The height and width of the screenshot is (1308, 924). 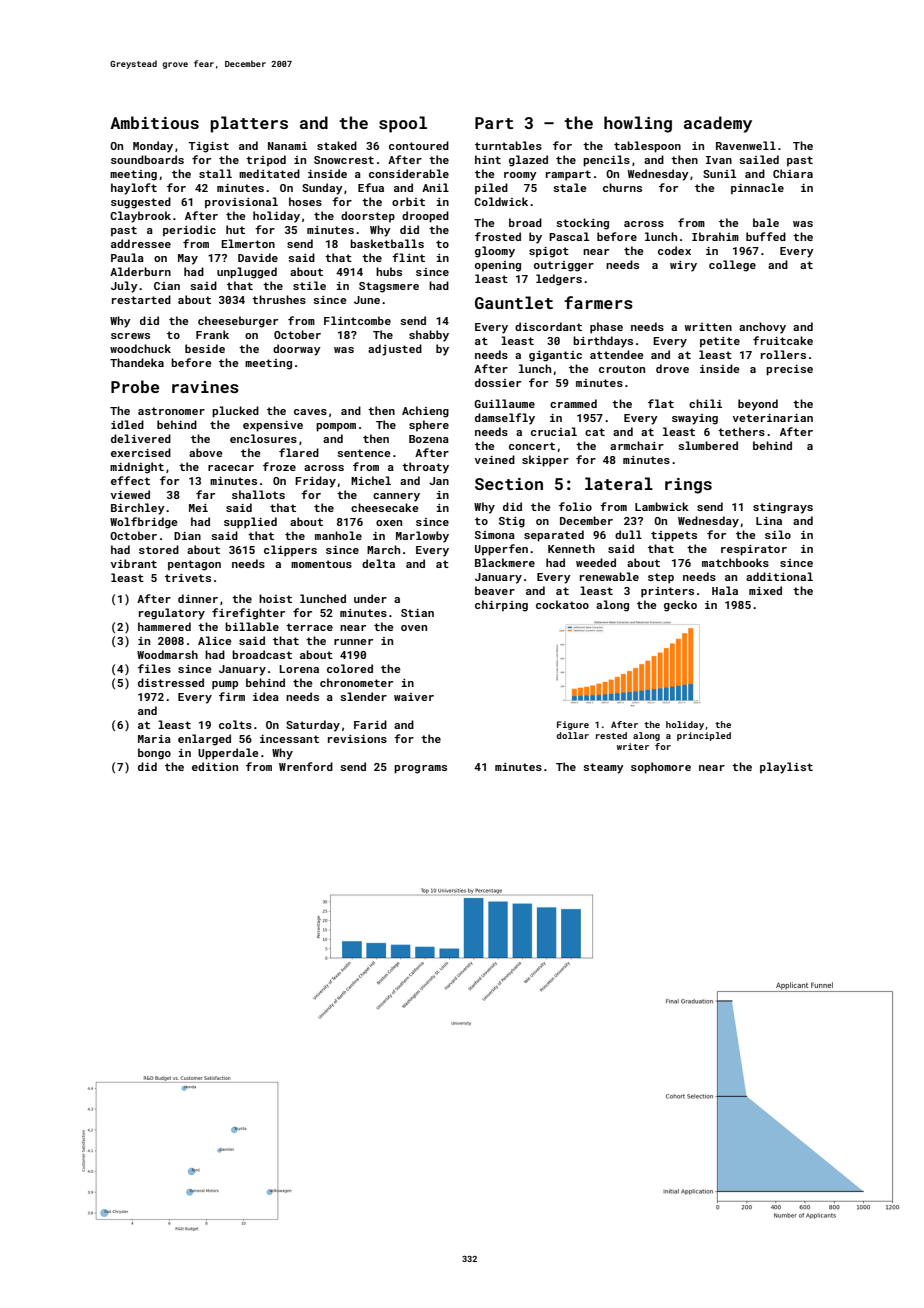 What do you see at coordinates (548, 326) in the screenshot?
I see `discordant` at bounding box center [548, 326].
